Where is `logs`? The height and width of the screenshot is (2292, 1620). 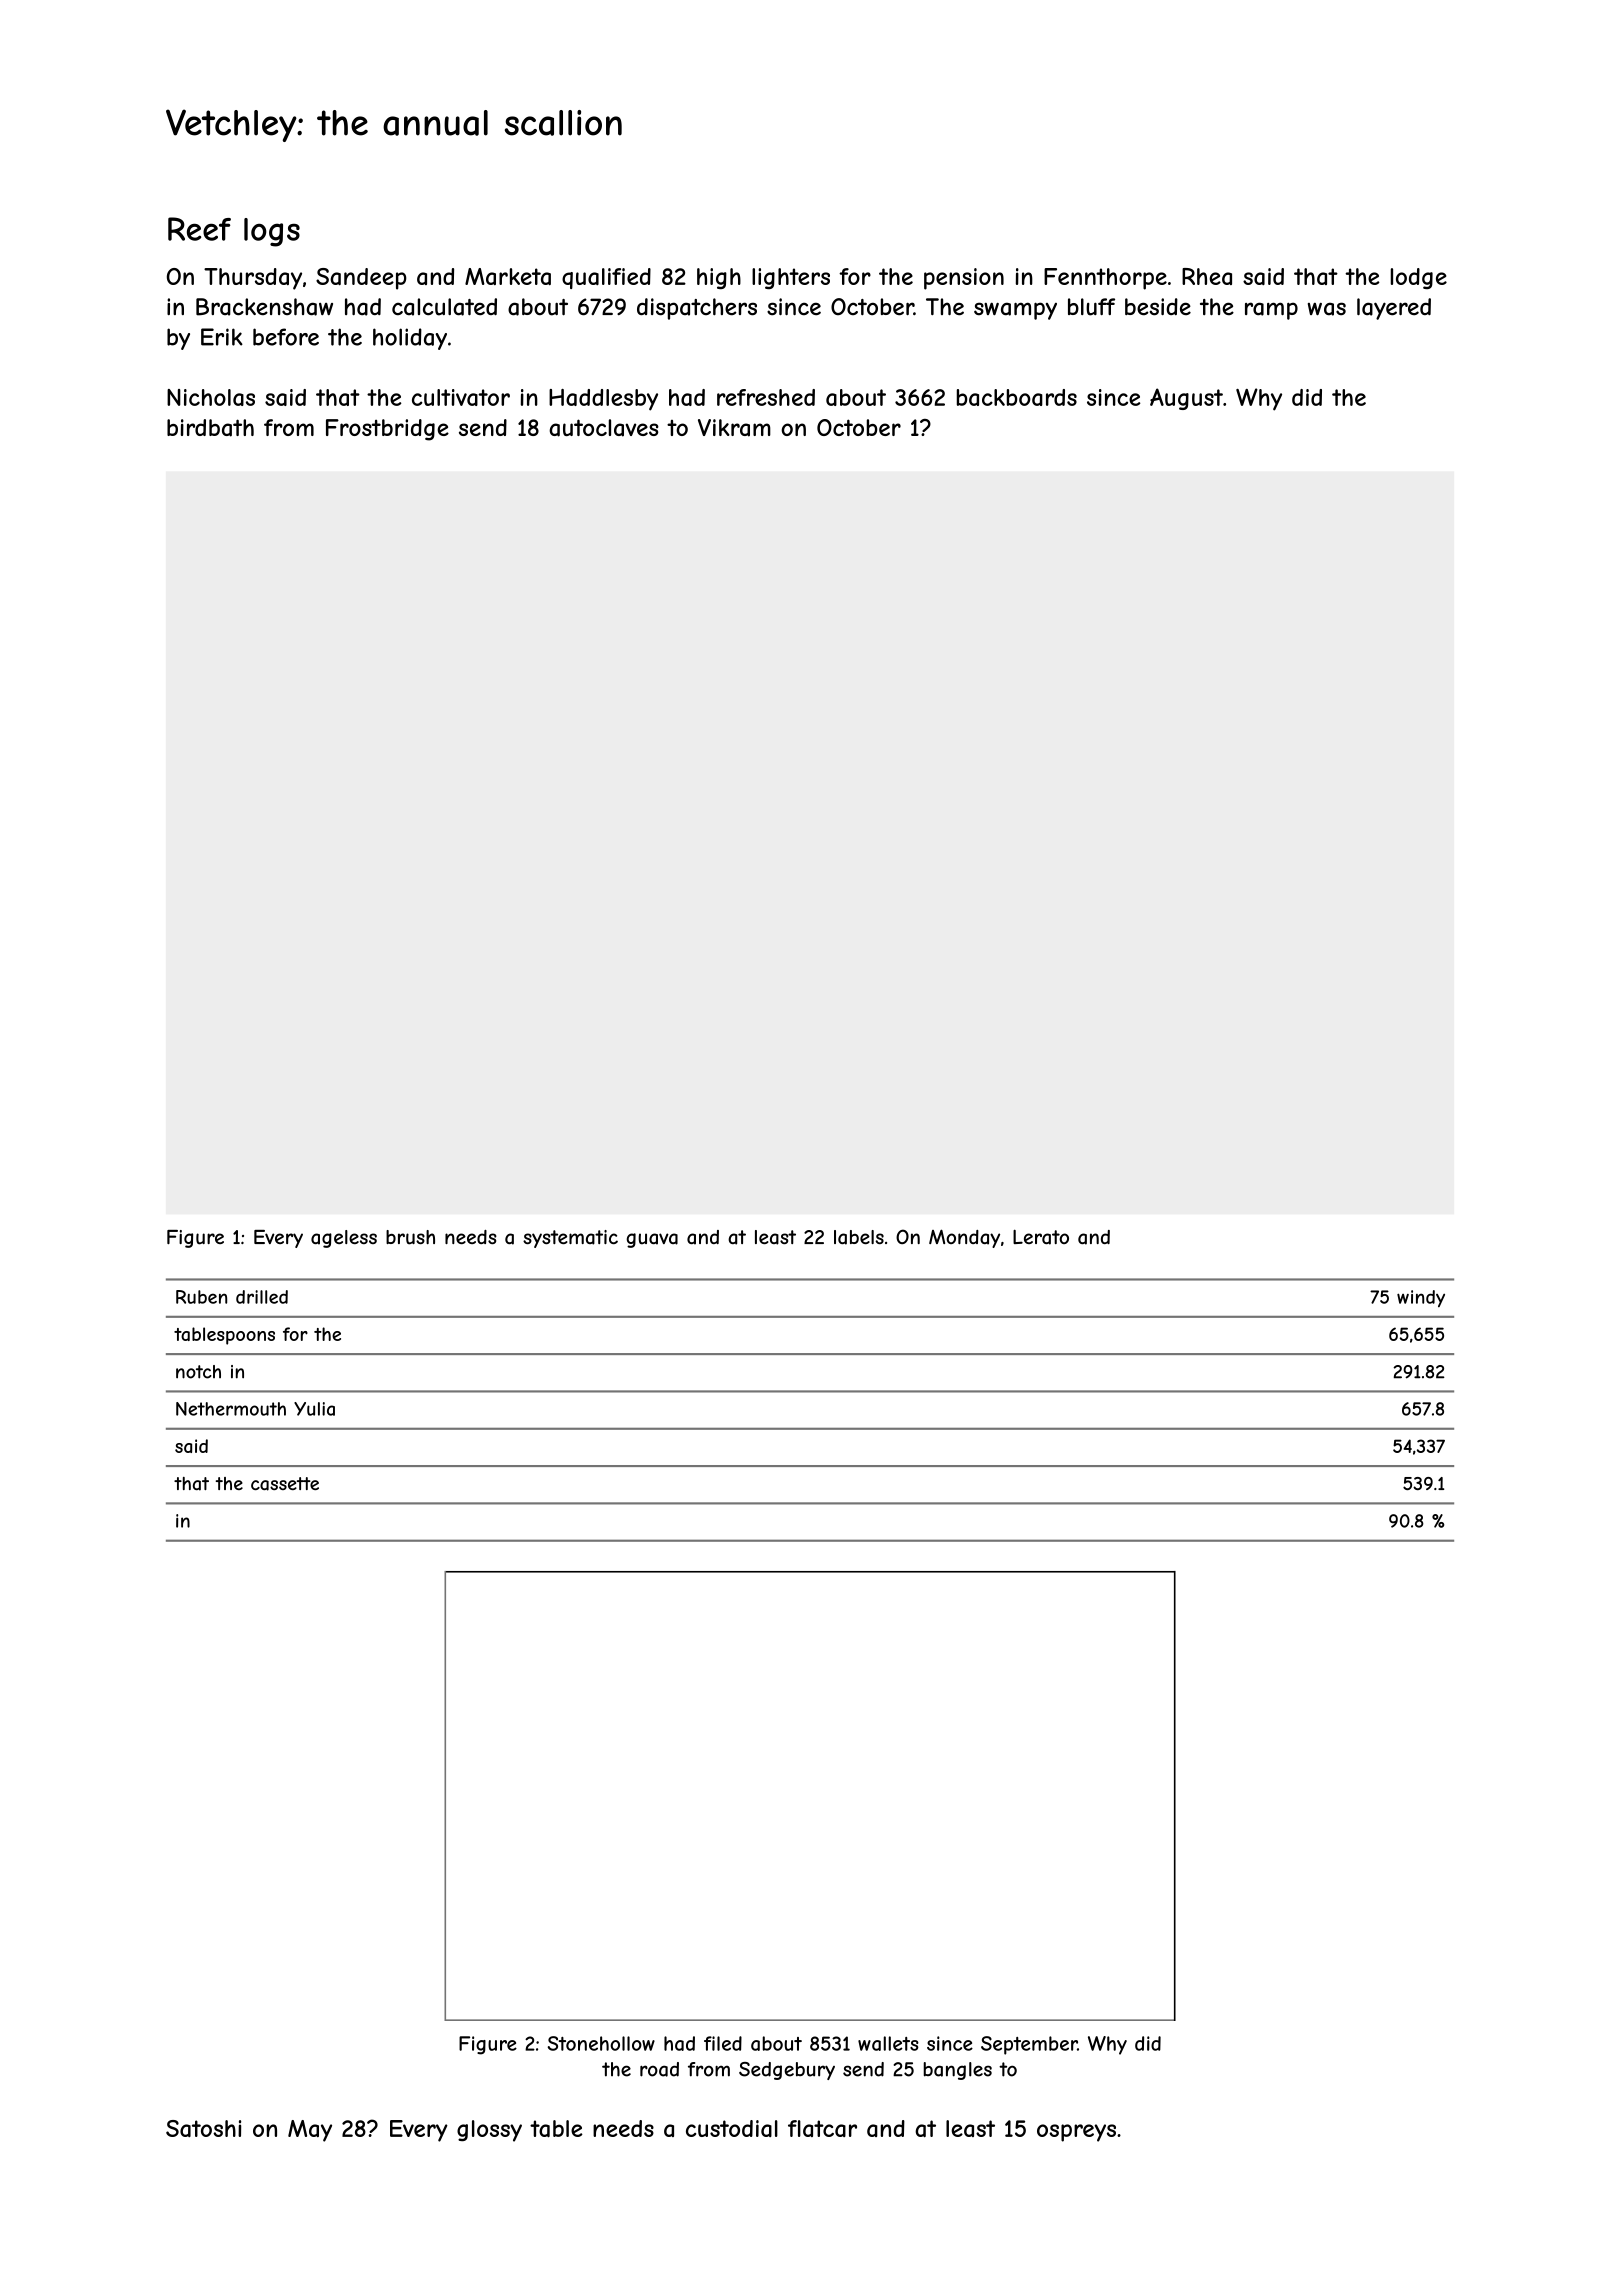 logs is located at coordinates (272, 232).
